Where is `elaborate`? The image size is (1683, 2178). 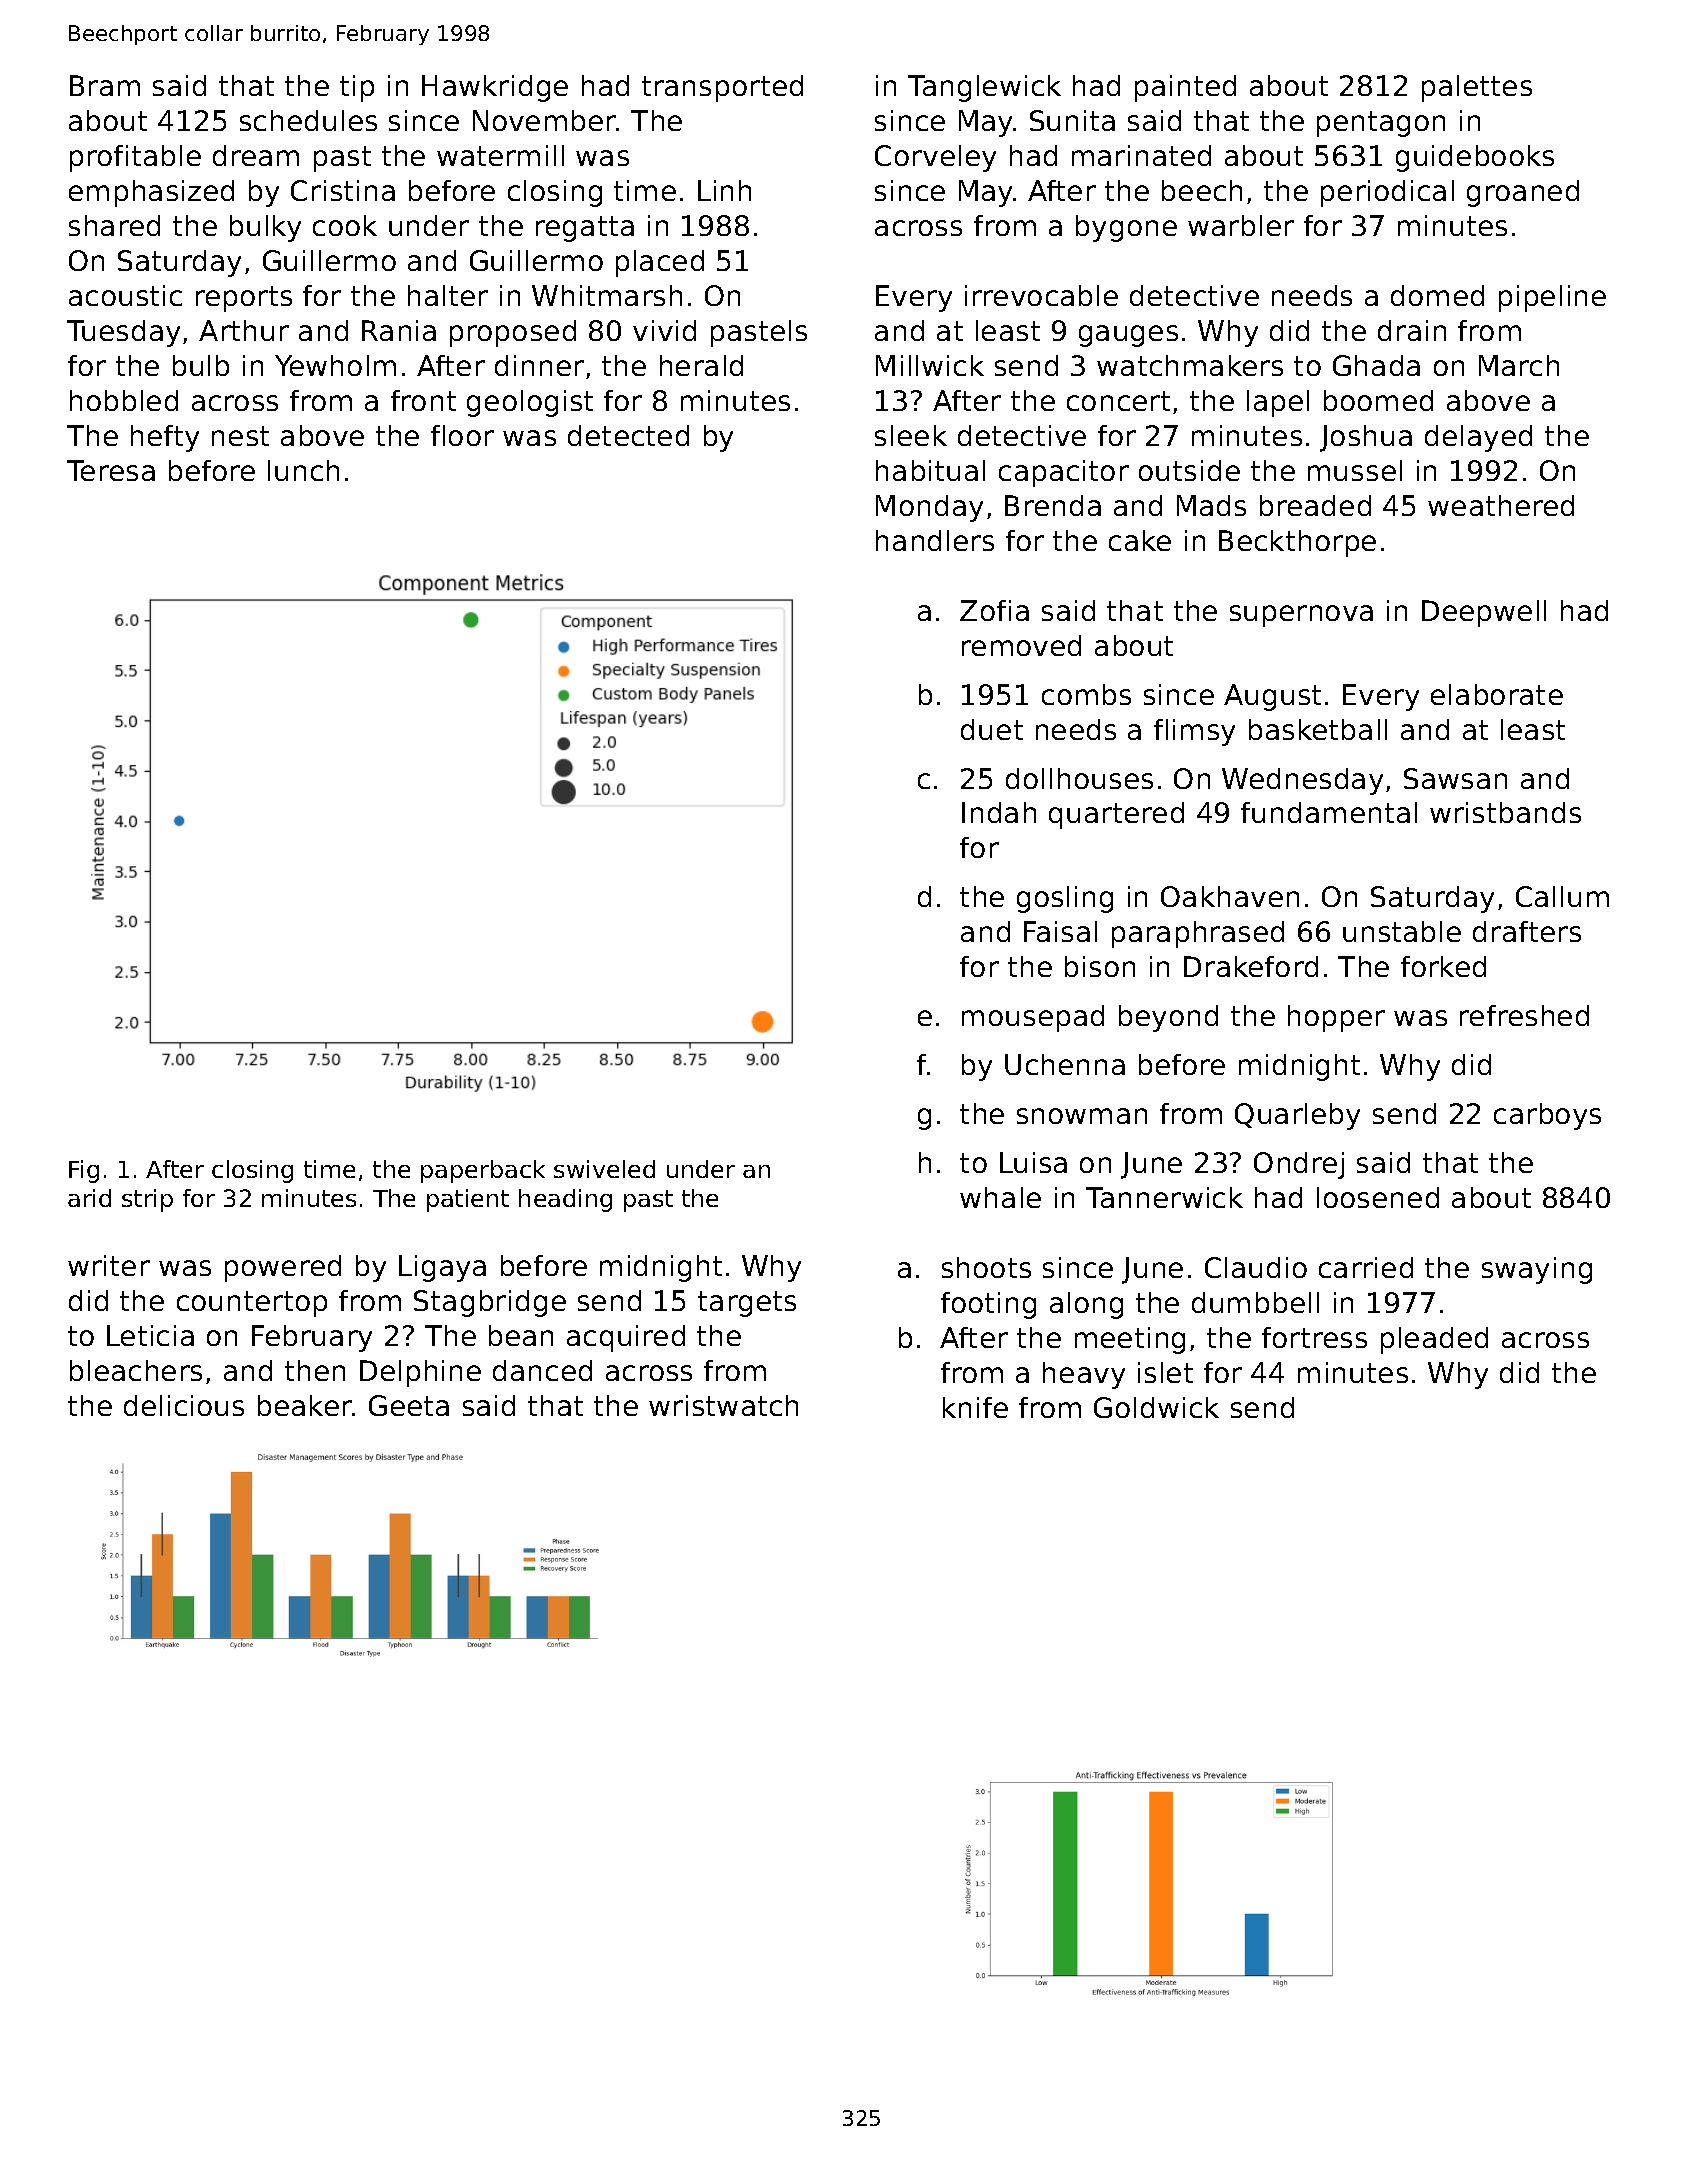 elaborate is located at coordinates (1497, 694).
